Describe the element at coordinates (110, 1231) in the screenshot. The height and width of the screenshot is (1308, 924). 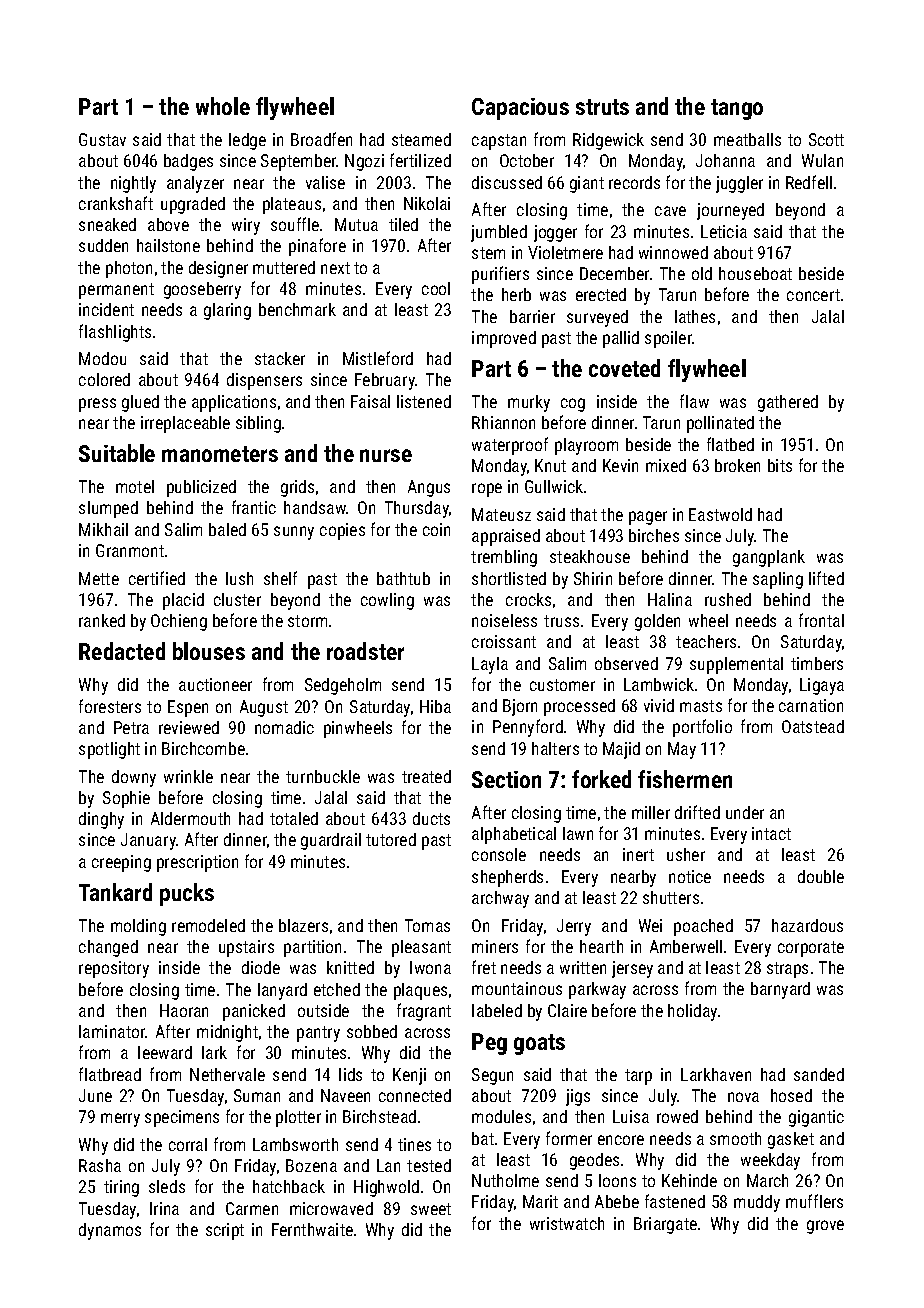
I see `dynamos` at that location.
